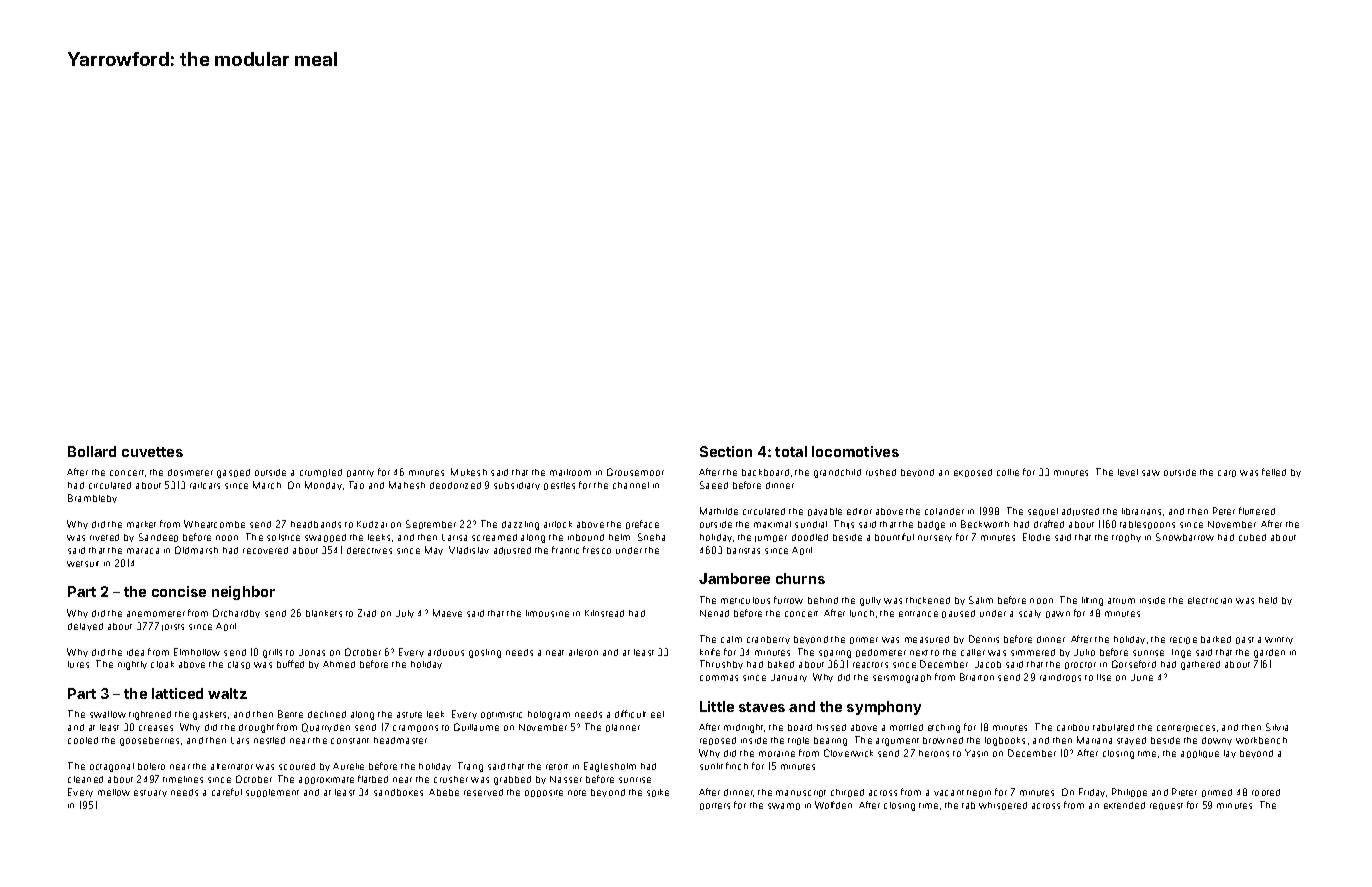  I want to click on nursery, so click(935, 538).
